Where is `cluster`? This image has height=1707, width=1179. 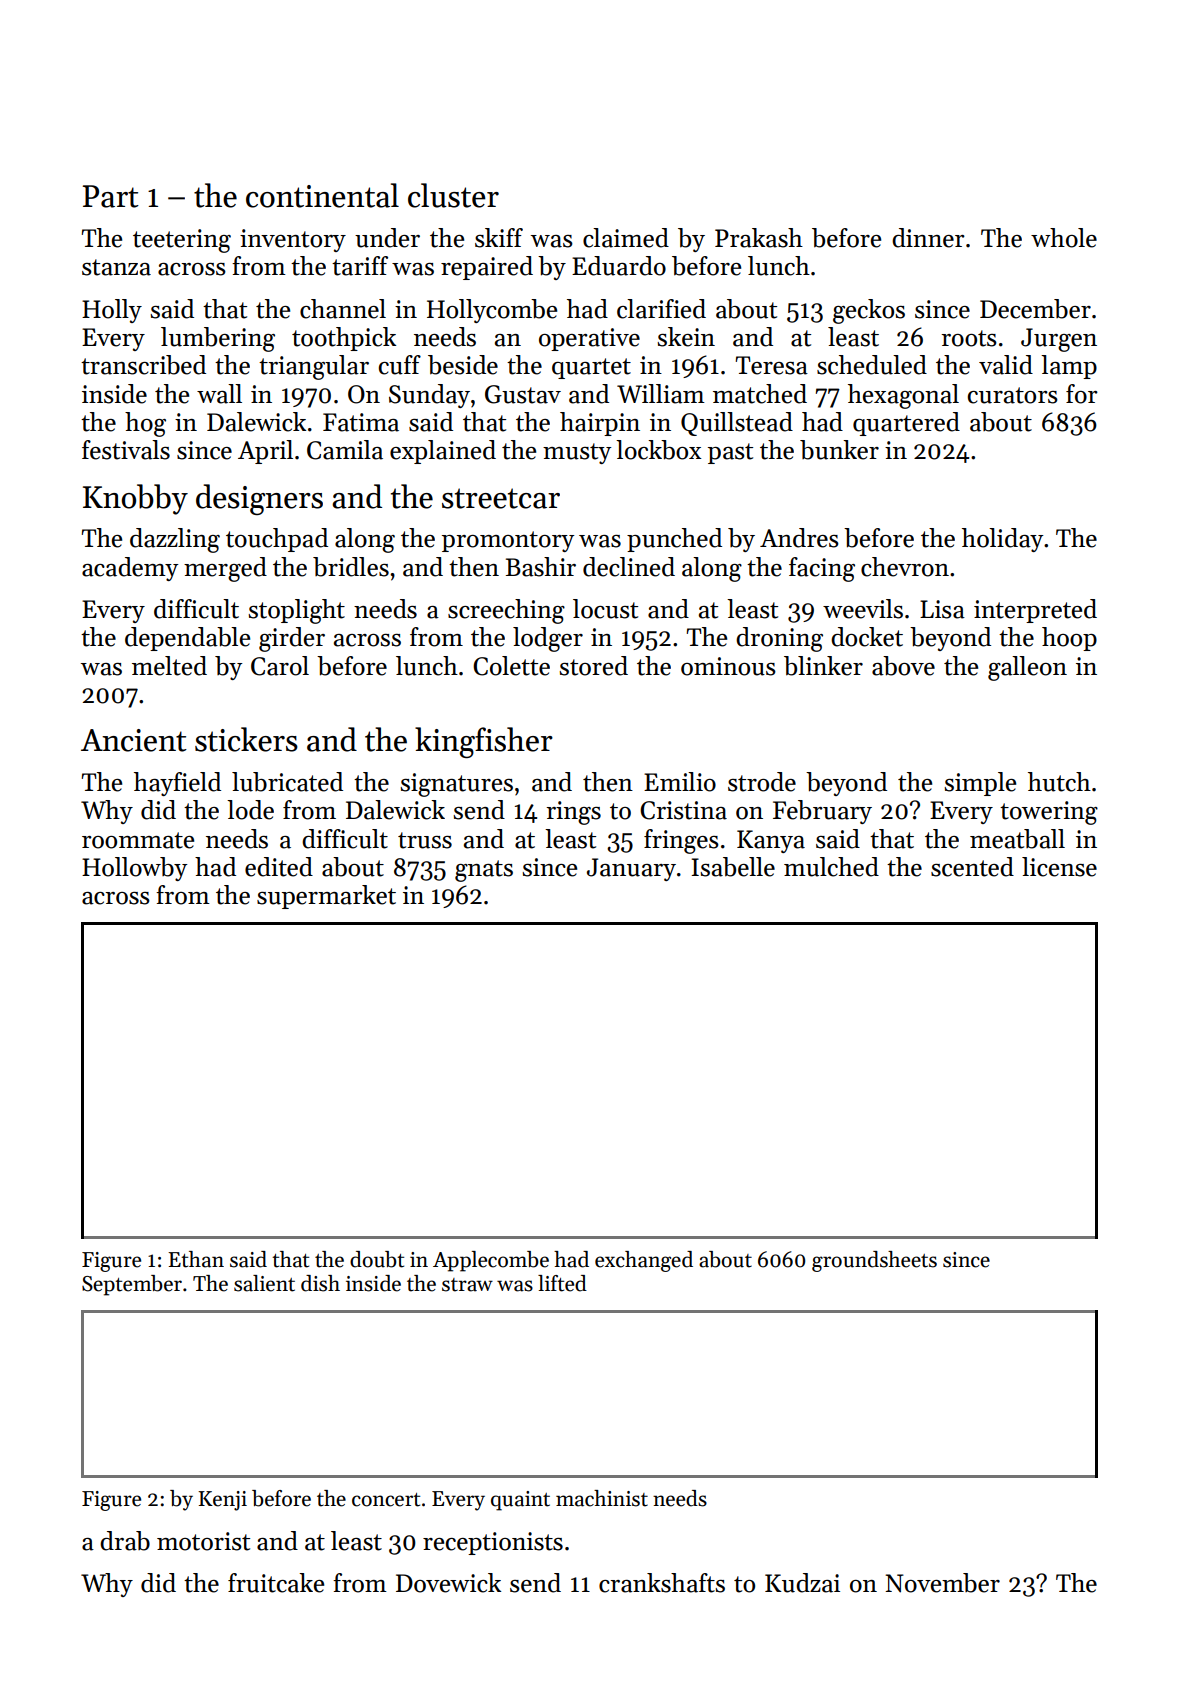 cluster is located at coordinates (453, 195).
